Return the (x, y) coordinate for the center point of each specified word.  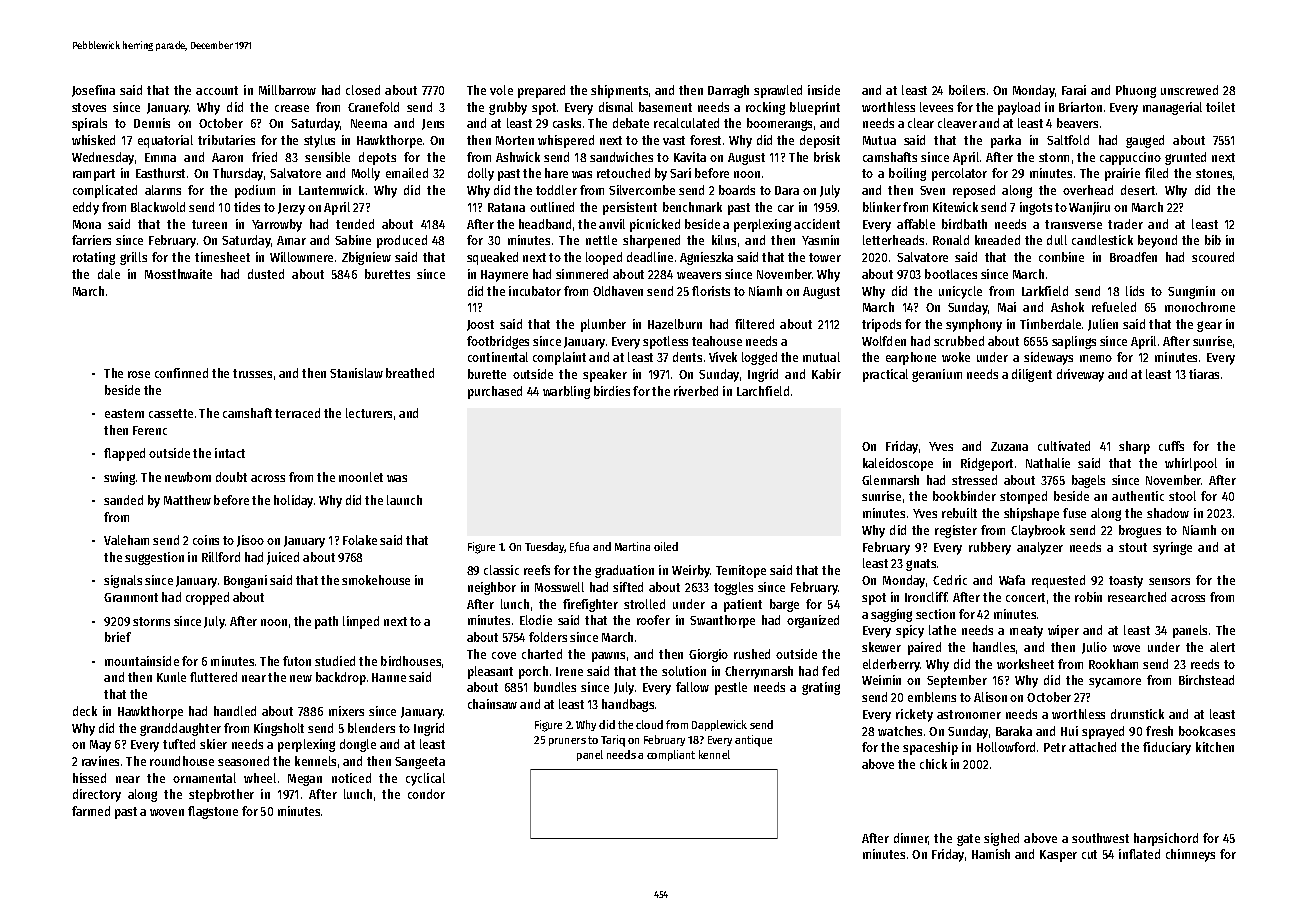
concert (1025, 597)
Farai (1074, 90)
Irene (569, 671)
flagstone (213, 812)
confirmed (181, 373)
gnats (921, 565)
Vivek (723, 357)
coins (206, 540)
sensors (1169, 581)
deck (85, 711)
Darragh (728, 91)
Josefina (93, 91)
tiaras (1204, 374)
